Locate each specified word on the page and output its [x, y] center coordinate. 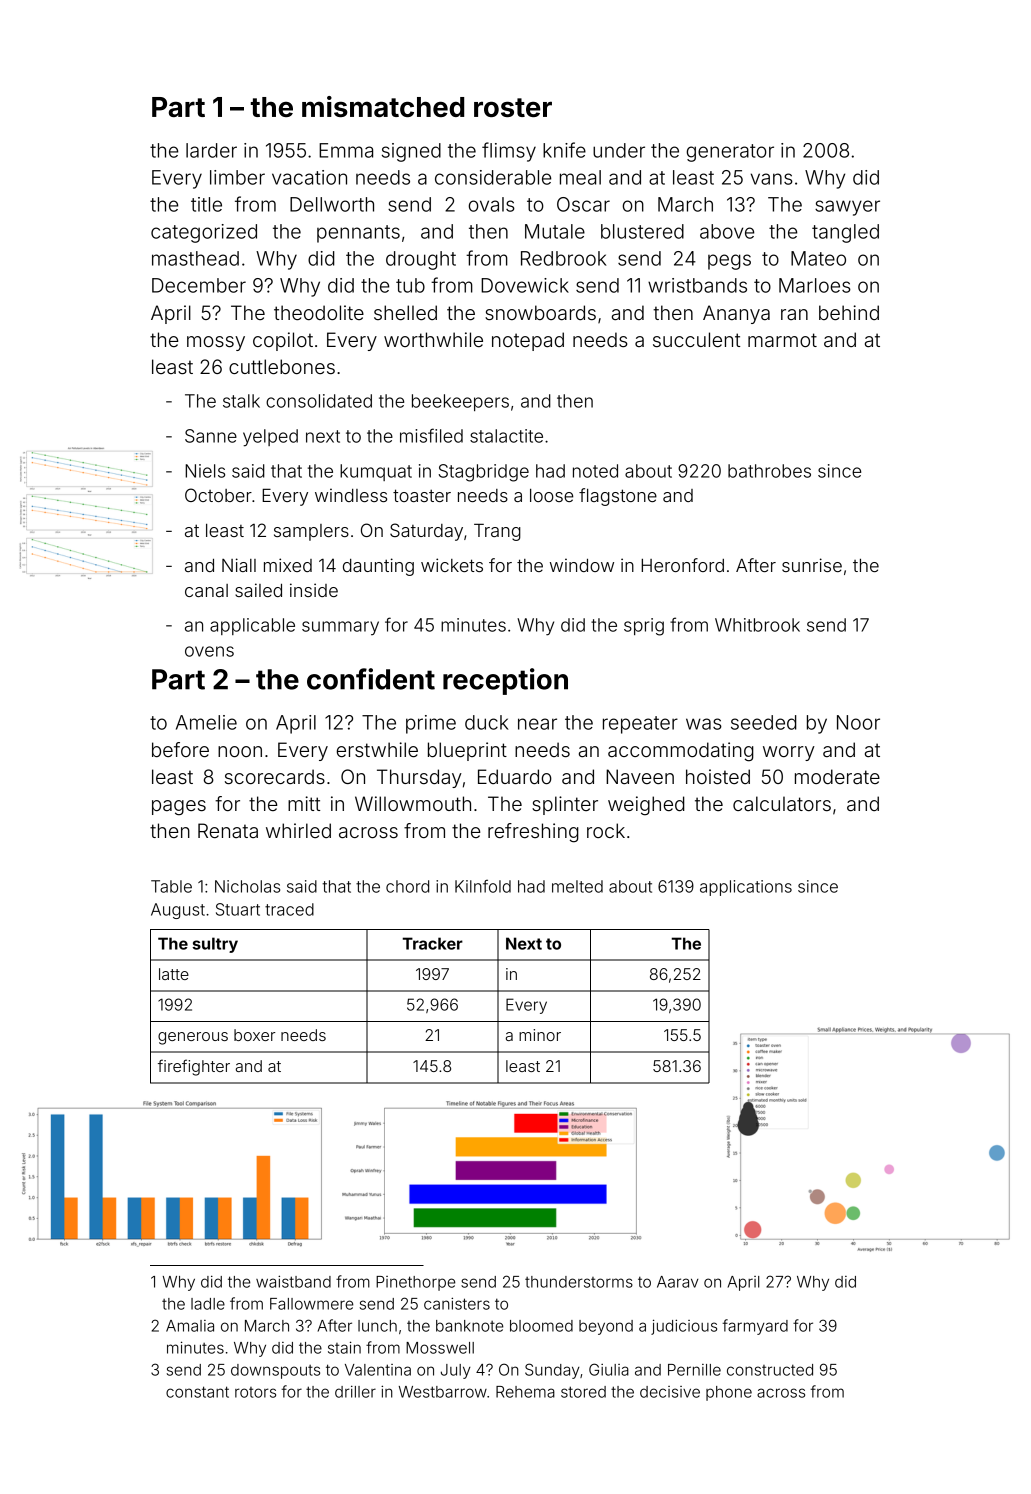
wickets [452, 565]
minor [540, 1035]
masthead [195, 258]
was [704, 724]
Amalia [190, 1326]
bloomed [541, 1326]
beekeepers [460, 402]
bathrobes [769, 471]
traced [289, 909]
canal [206, 590]
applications [746, 888]
